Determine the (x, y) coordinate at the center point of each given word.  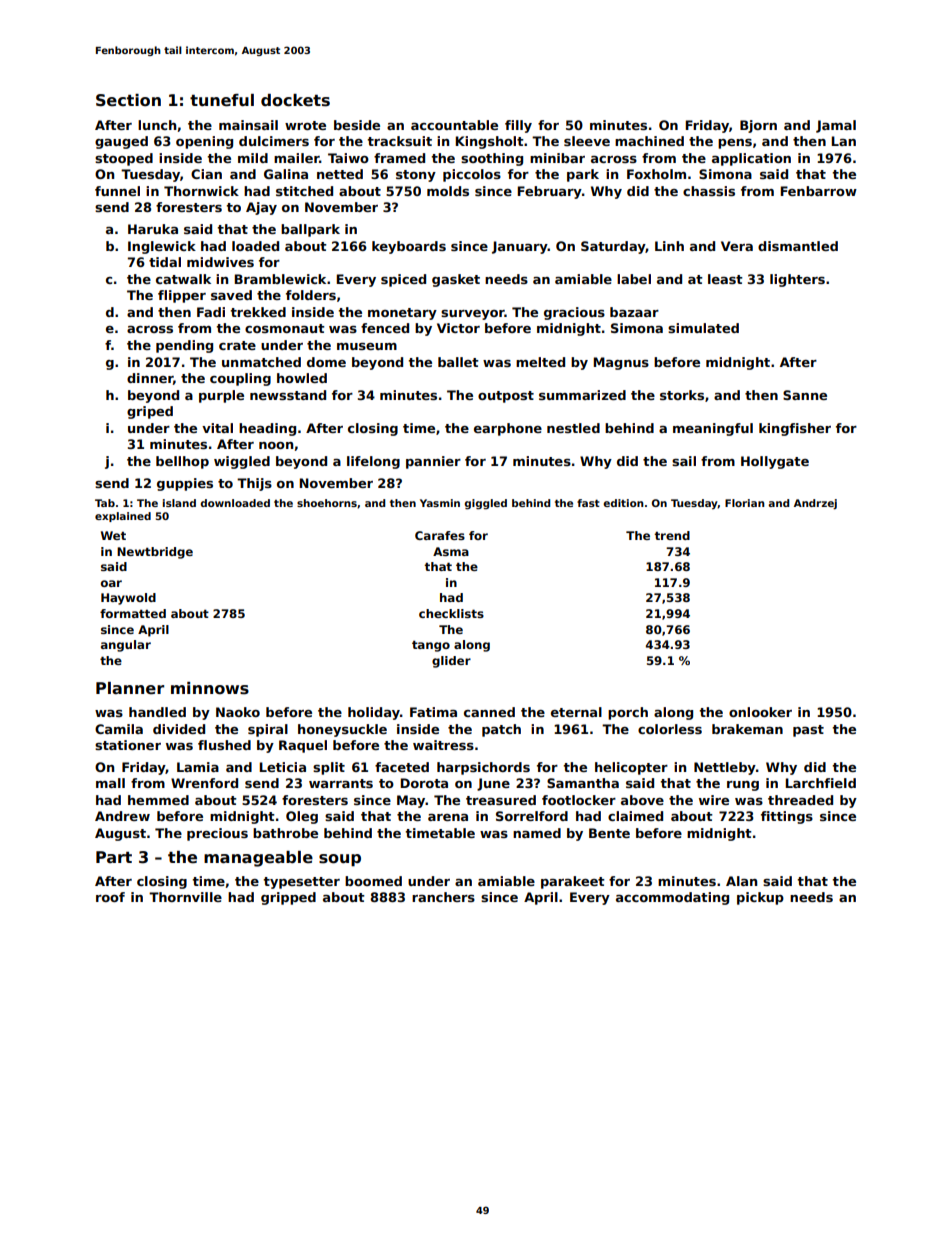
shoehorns (327, 503)
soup (340, 860)
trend (672, 535)
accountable (454, 125)
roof (110, 897)
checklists (451, 613)
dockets (295, 100)
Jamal (836, 126)
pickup (760, 898)
